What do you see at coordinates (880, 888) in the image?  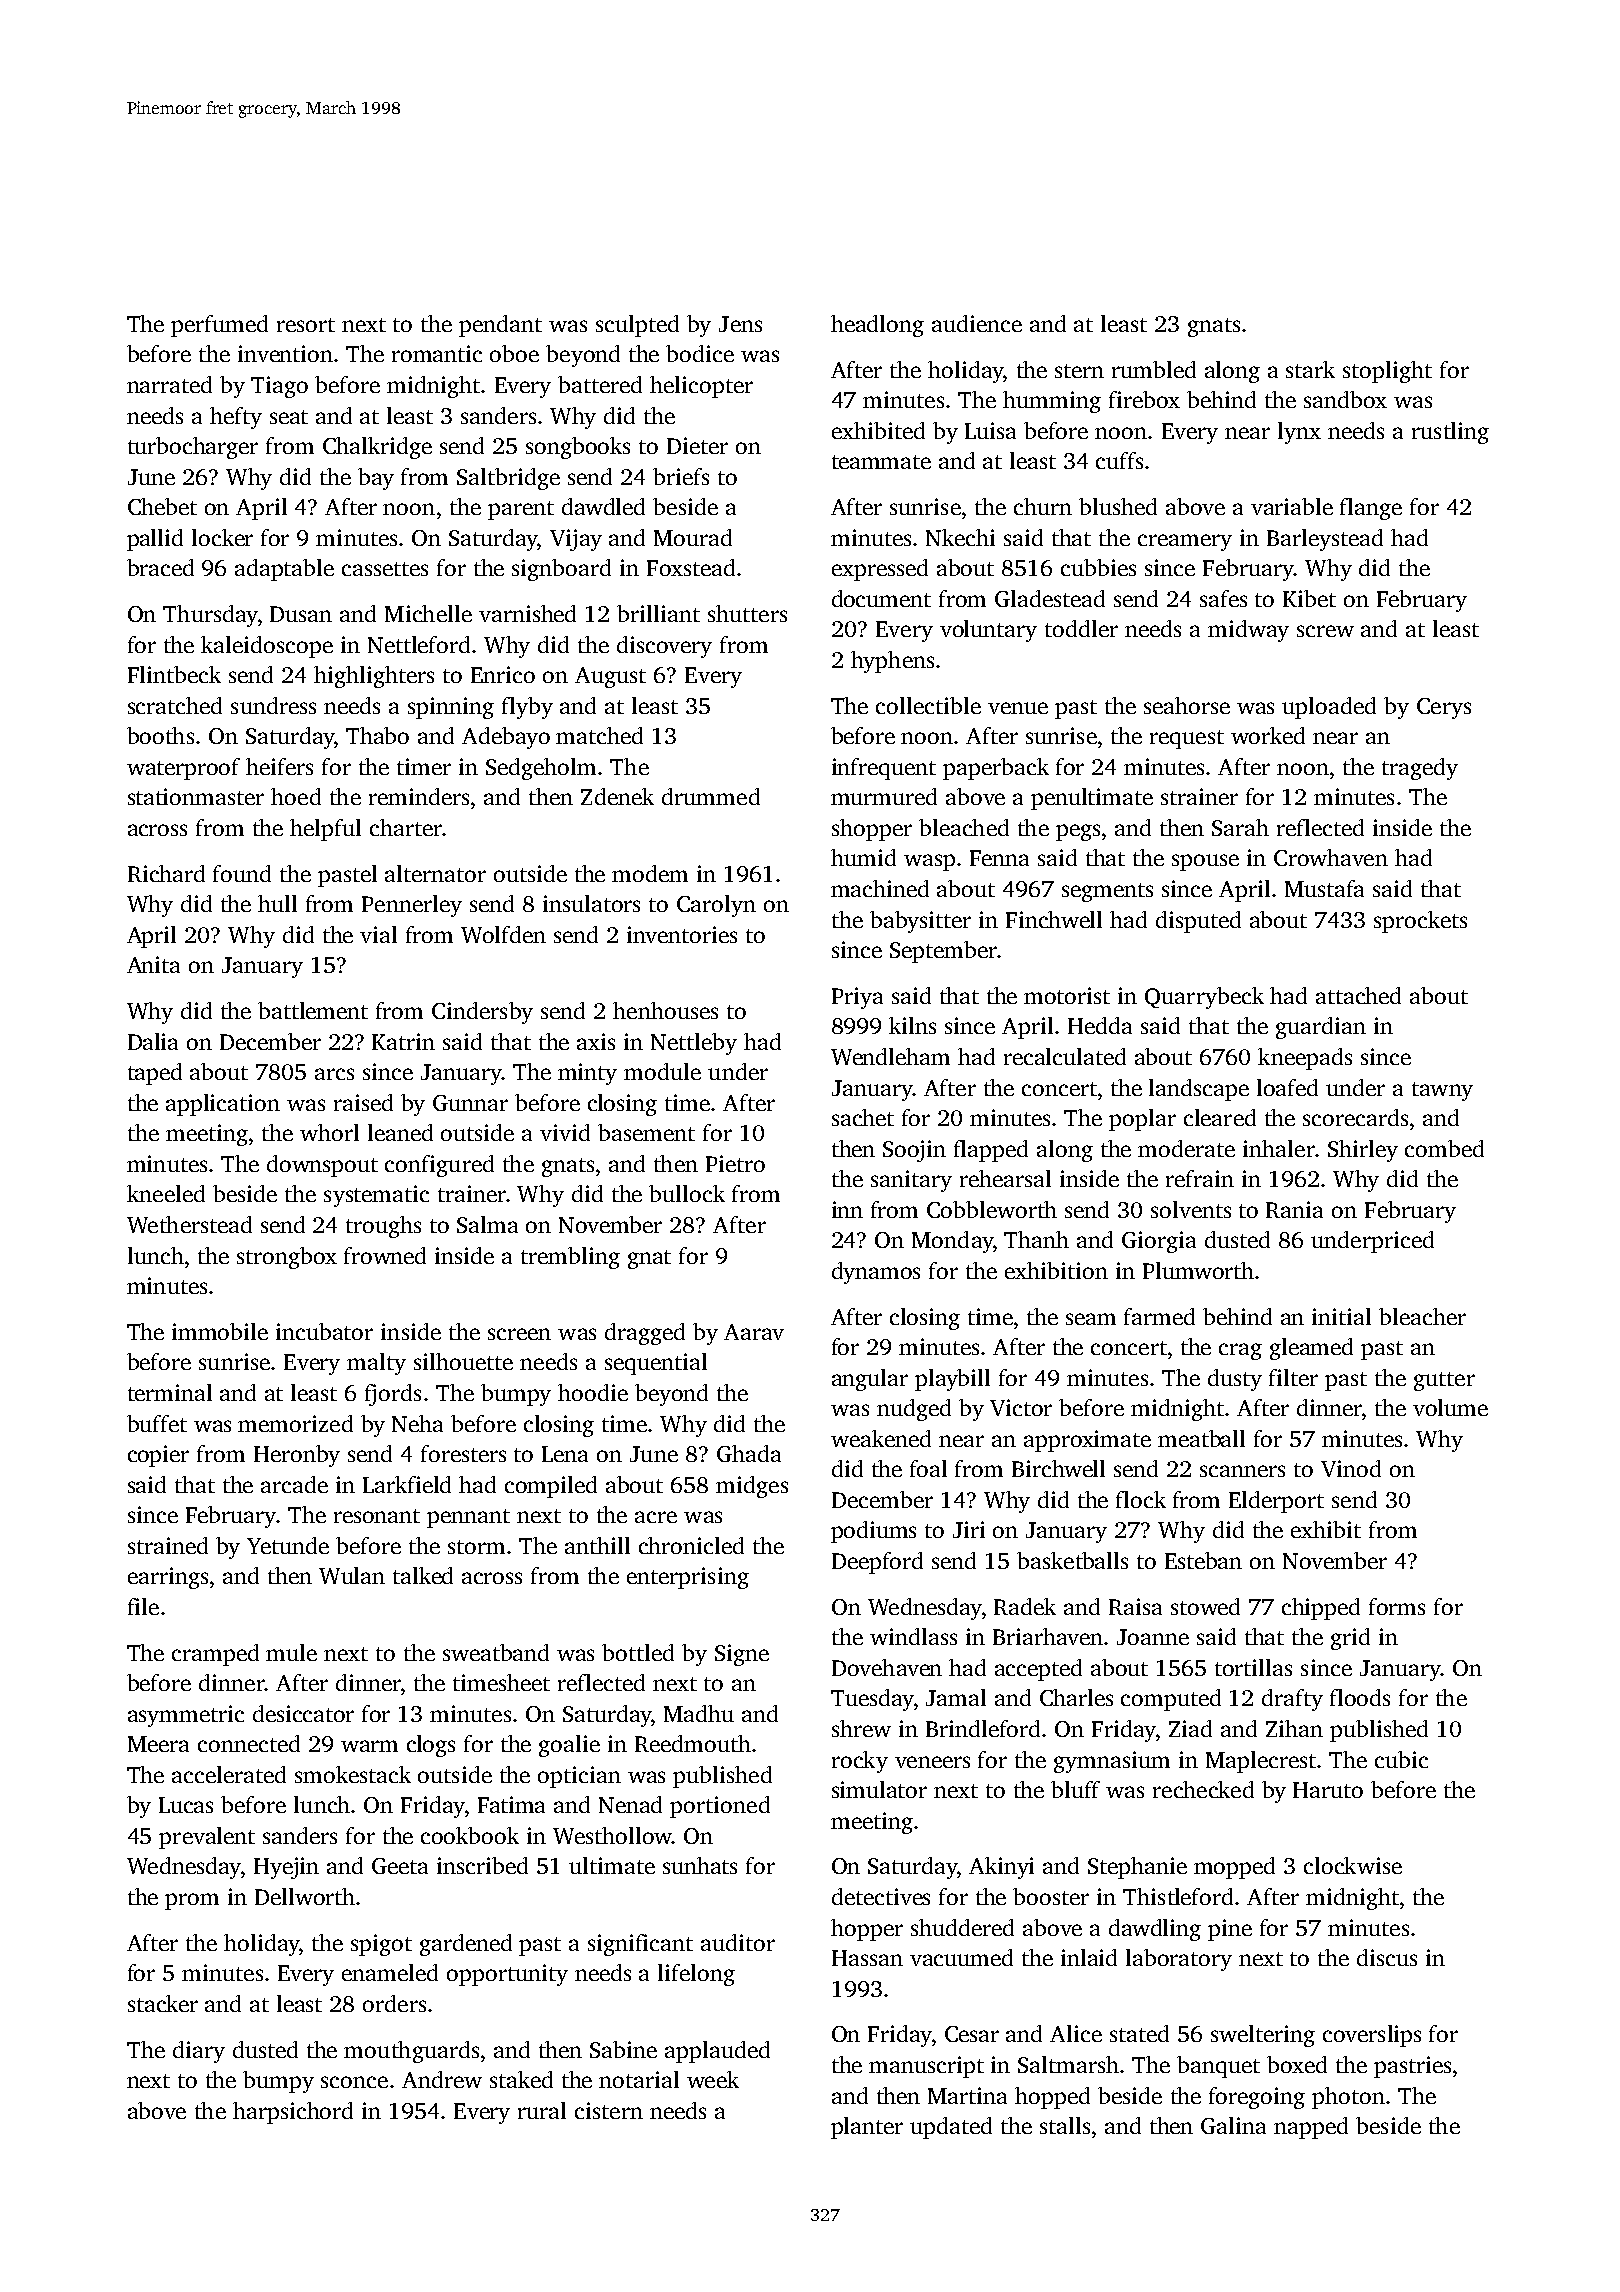 I see `machined` at bounding box center [880, 888].
